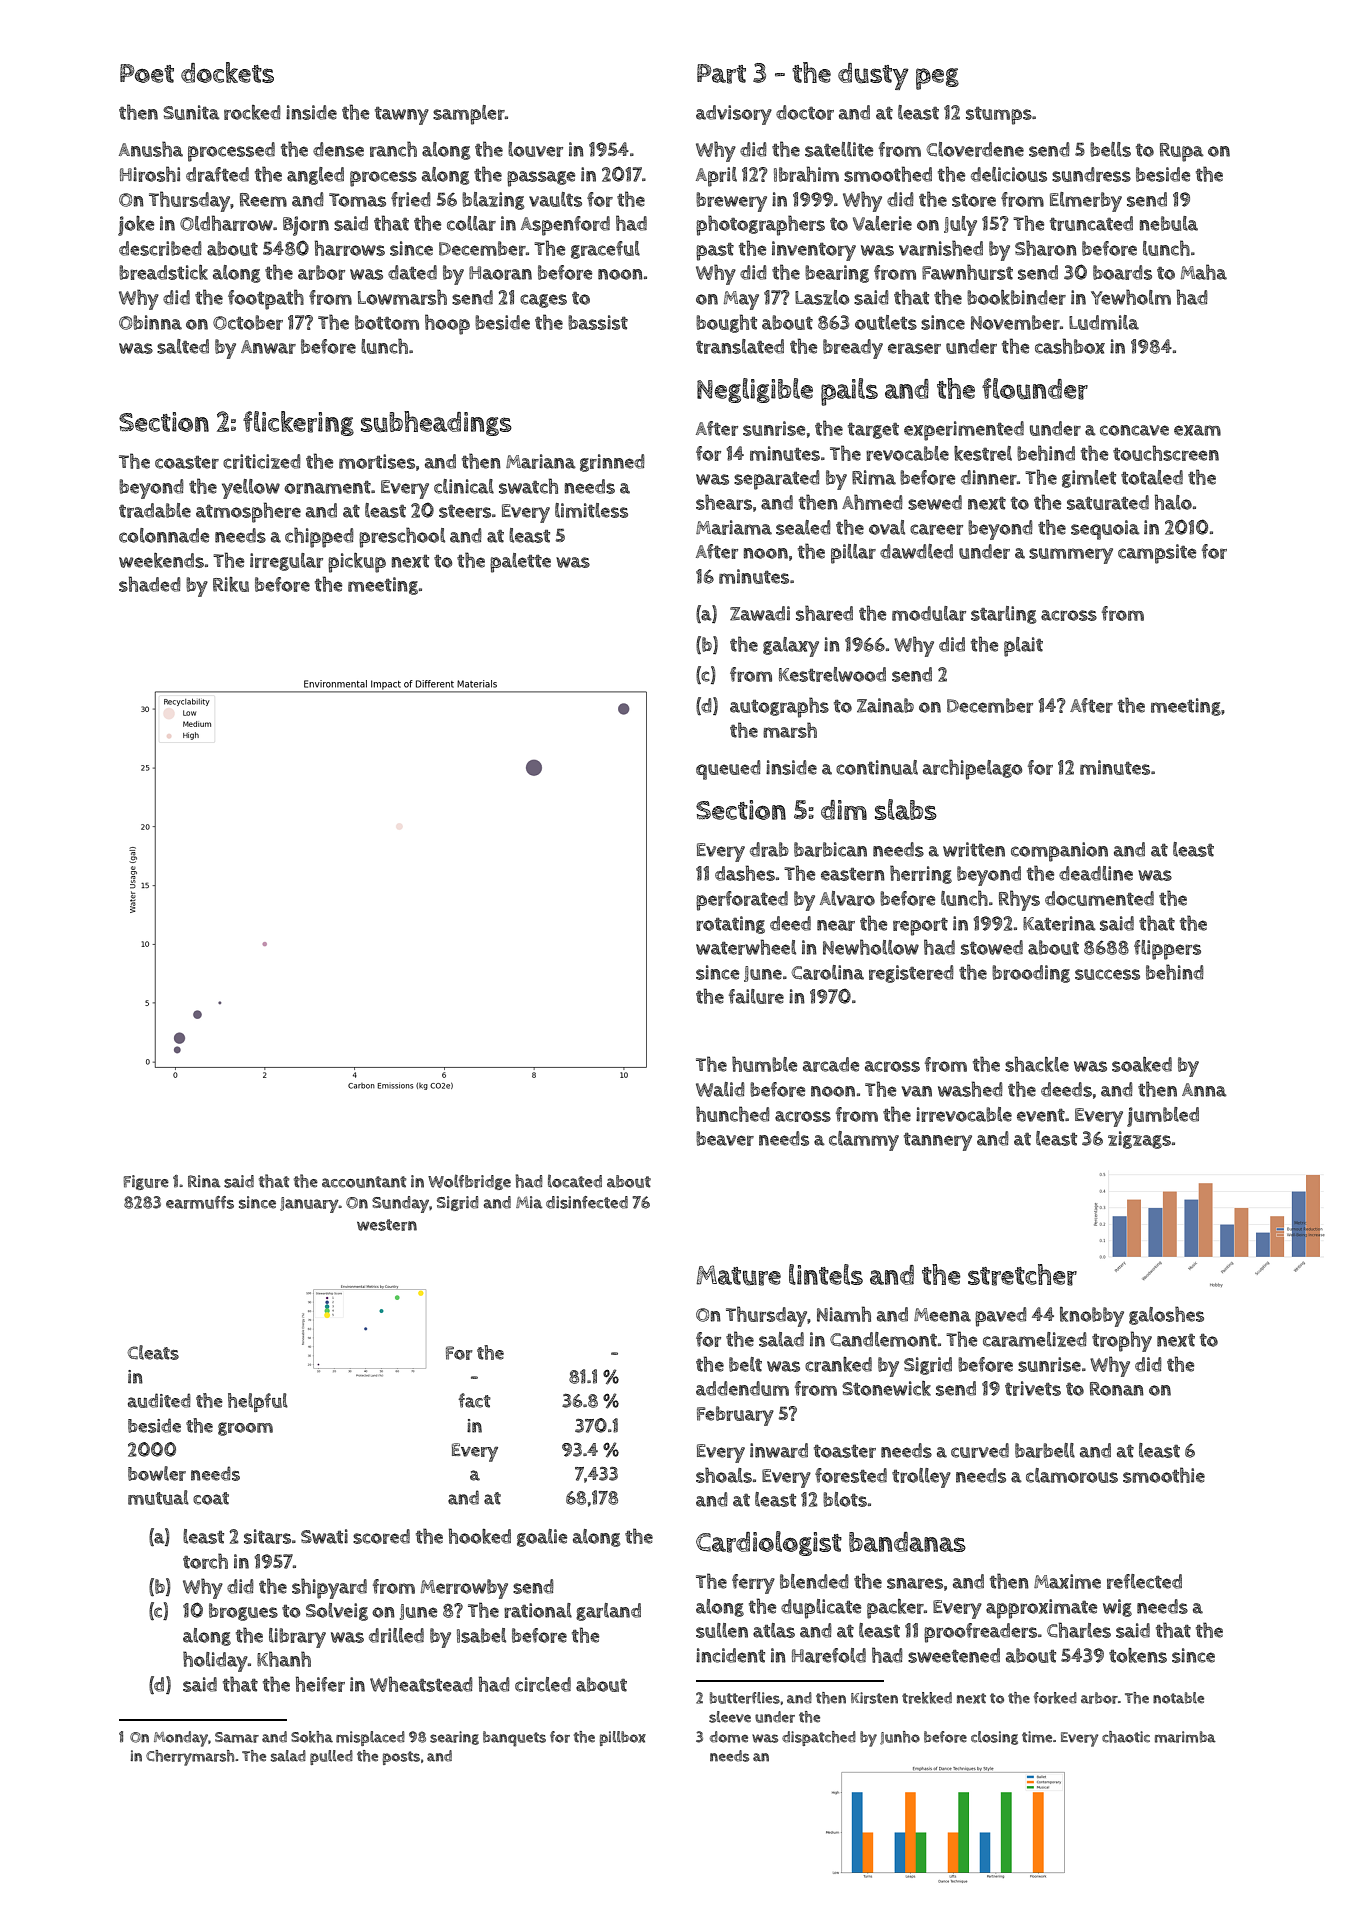  I want to click on Samar, so click(237, 1737).
